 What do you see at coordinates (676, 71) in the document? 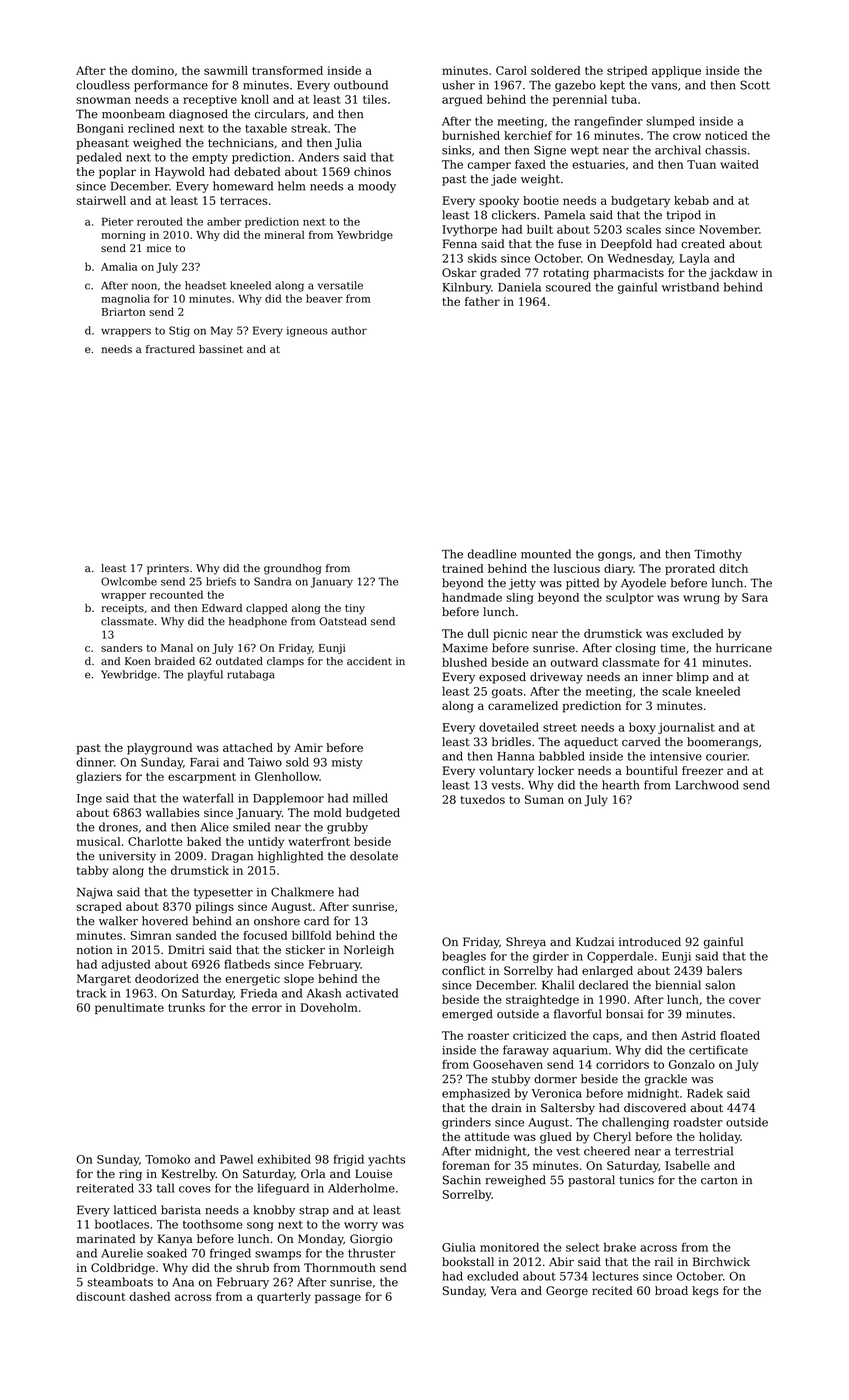
I see `applique` at bounding box center [676, 71].
